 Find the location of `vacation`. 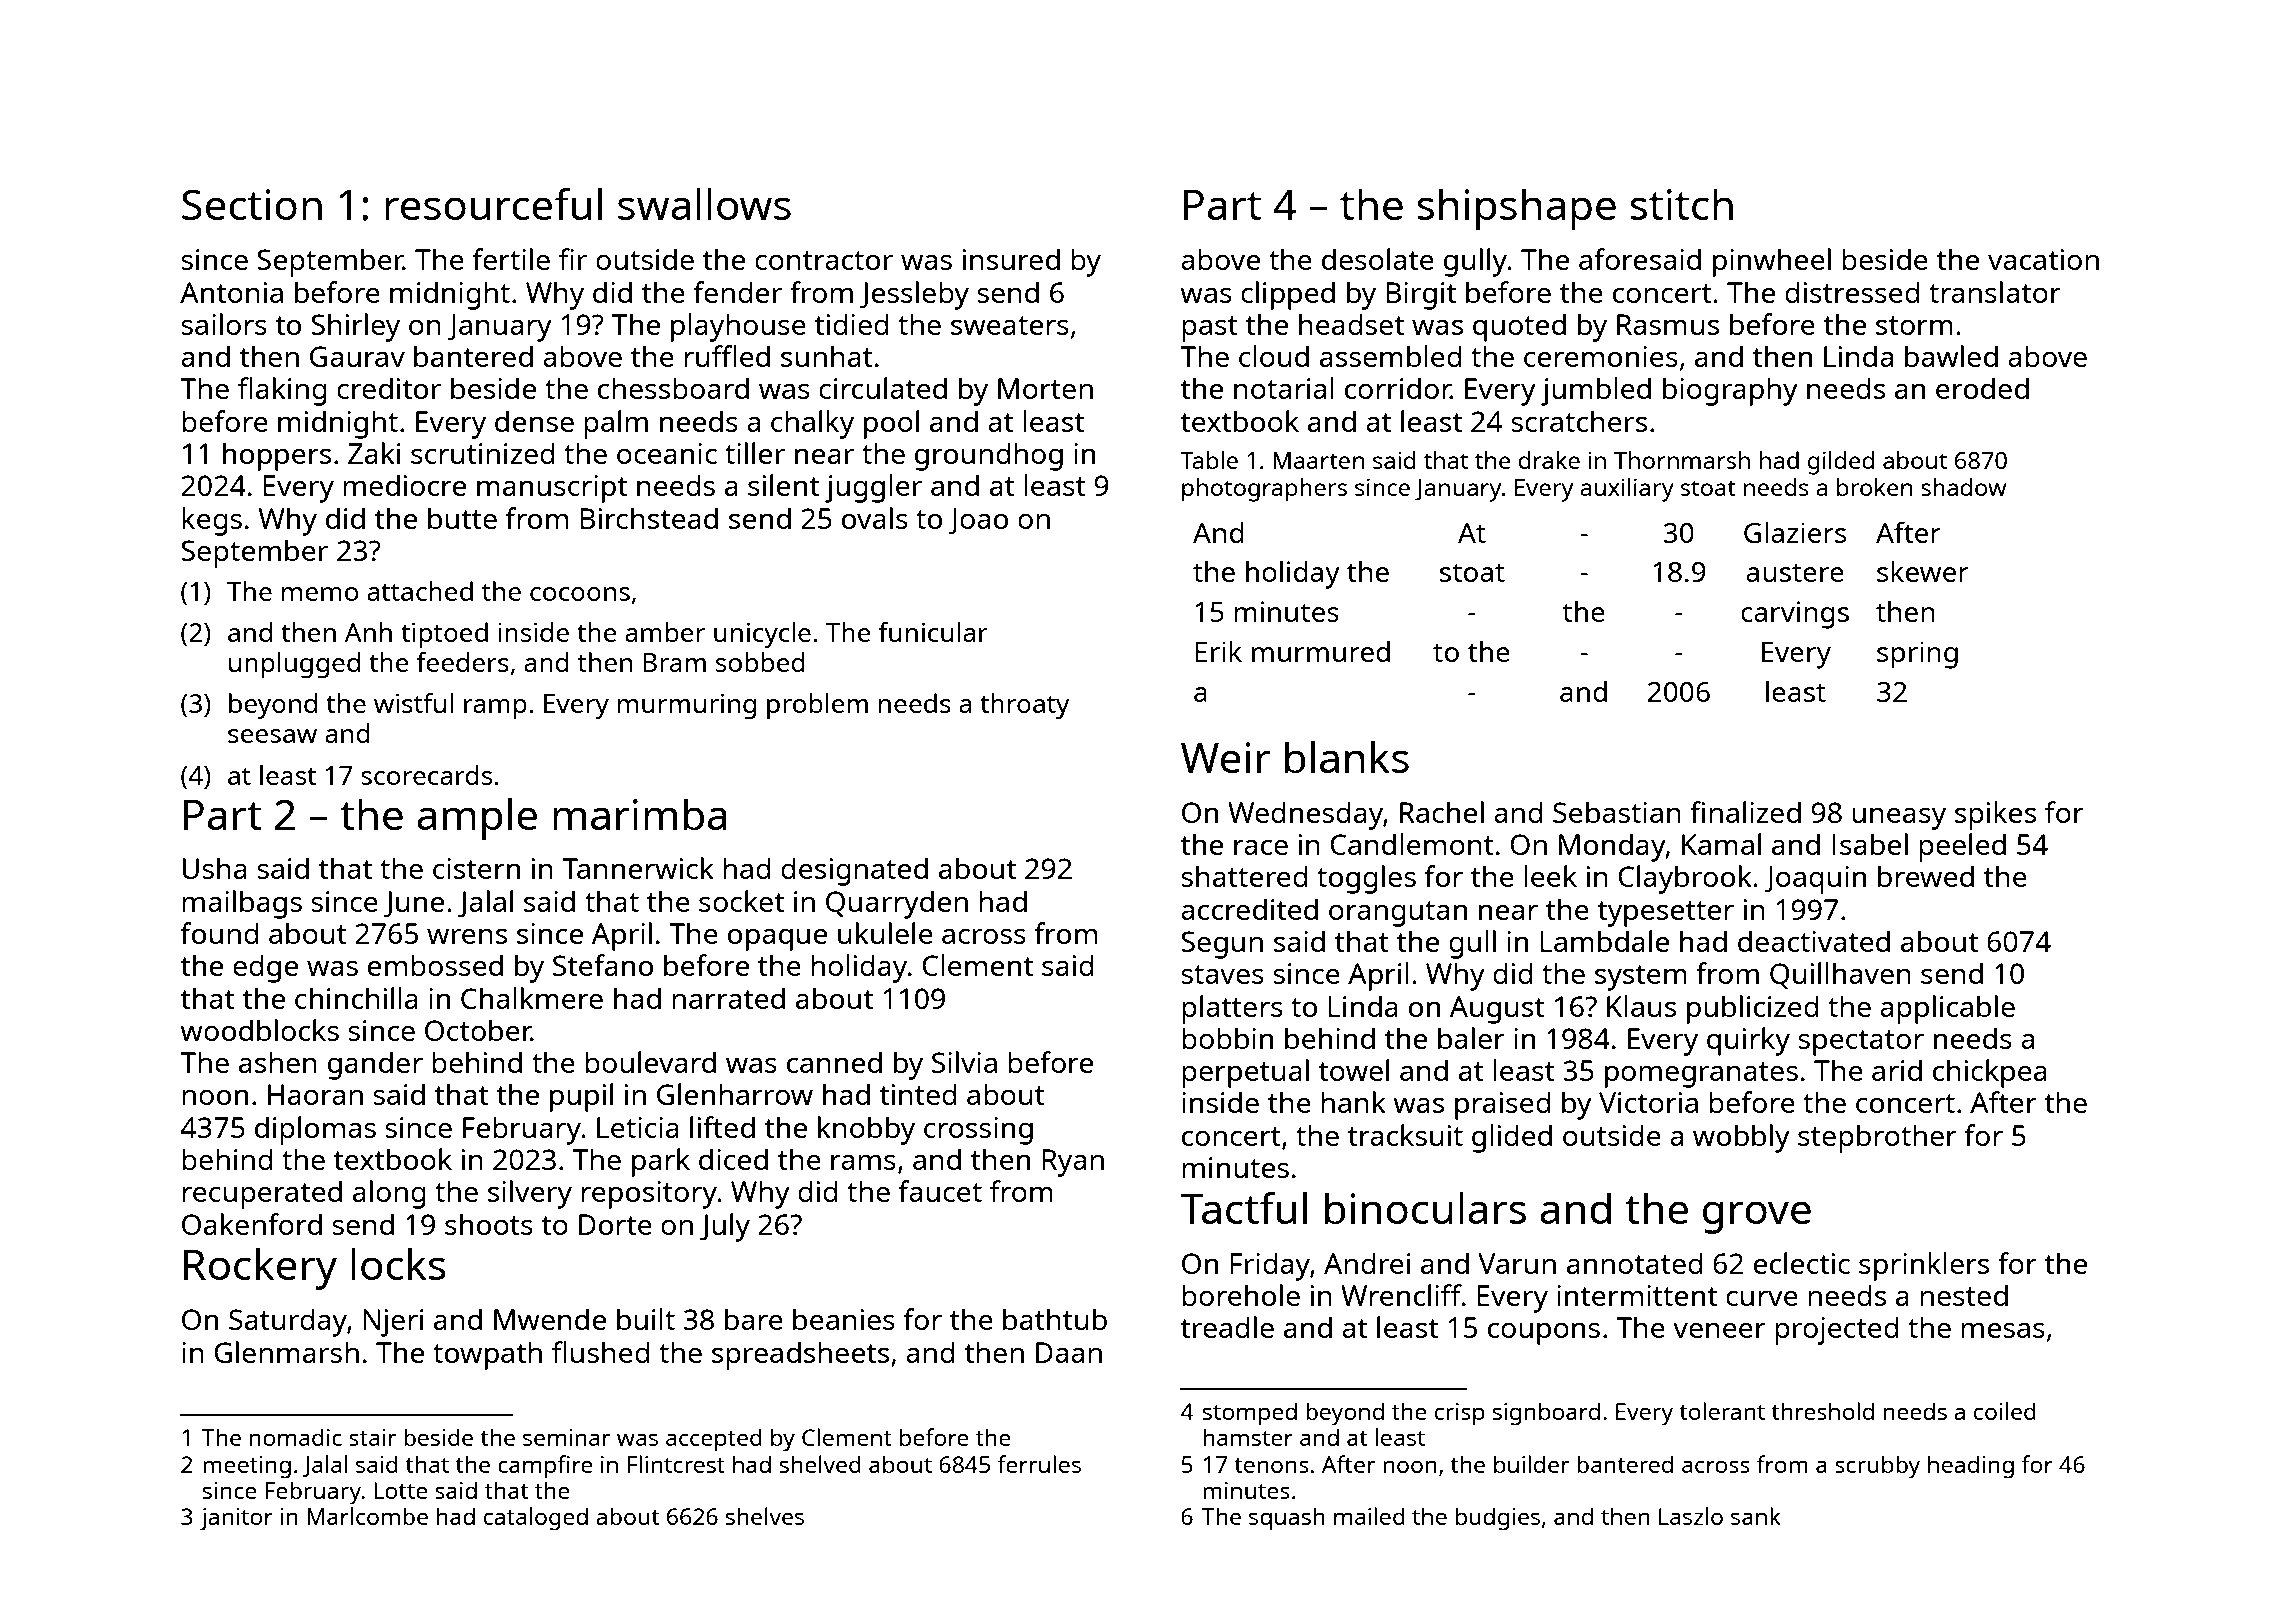

vacation is located at coordinates (2043, 259).
